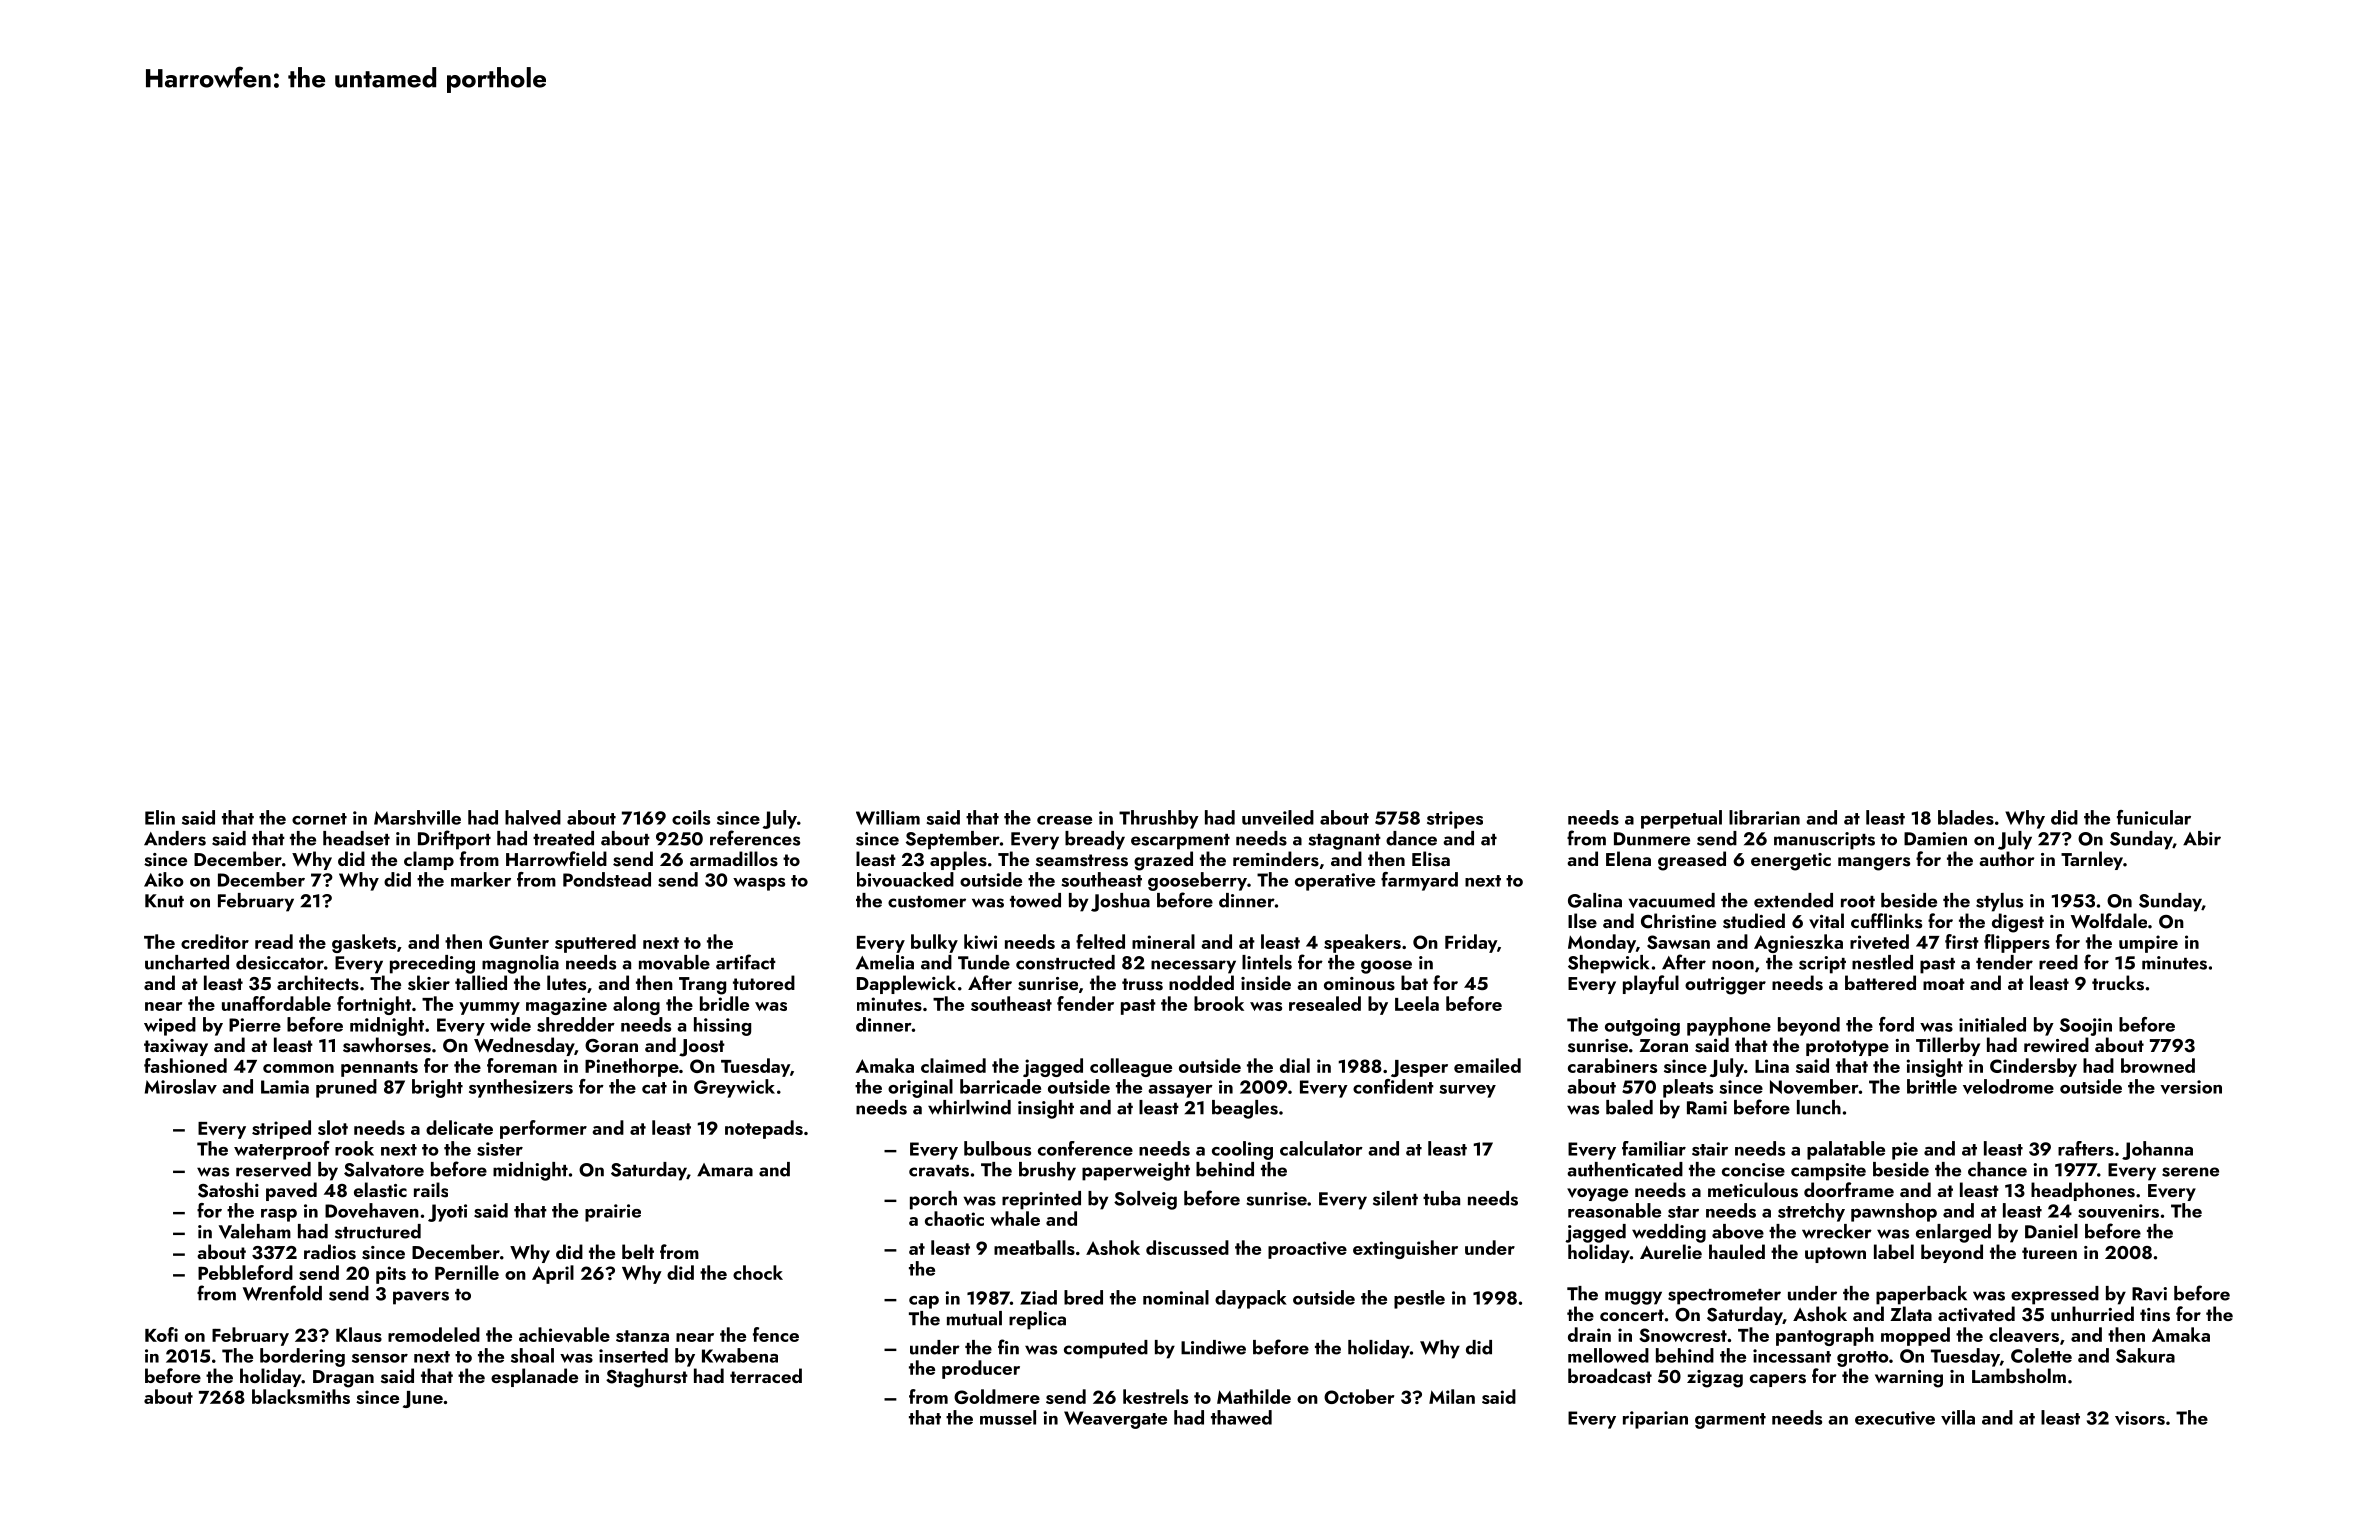  Describe the element at coordinates (888, 817) in the screenshot. I see `William` at that location.
